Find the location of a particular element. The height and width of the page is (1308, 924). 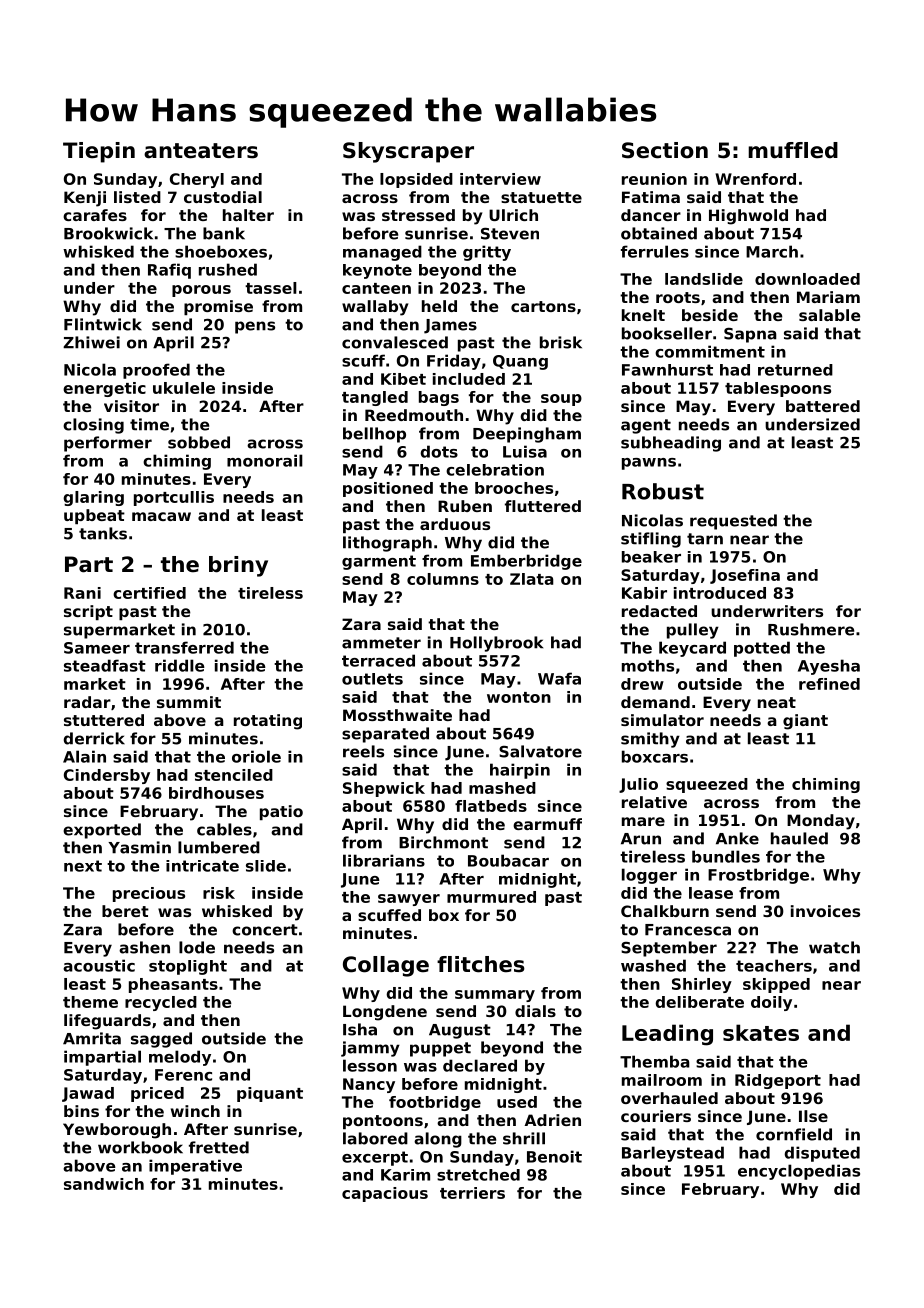

stoplight is located at coordinates (188, 967).
